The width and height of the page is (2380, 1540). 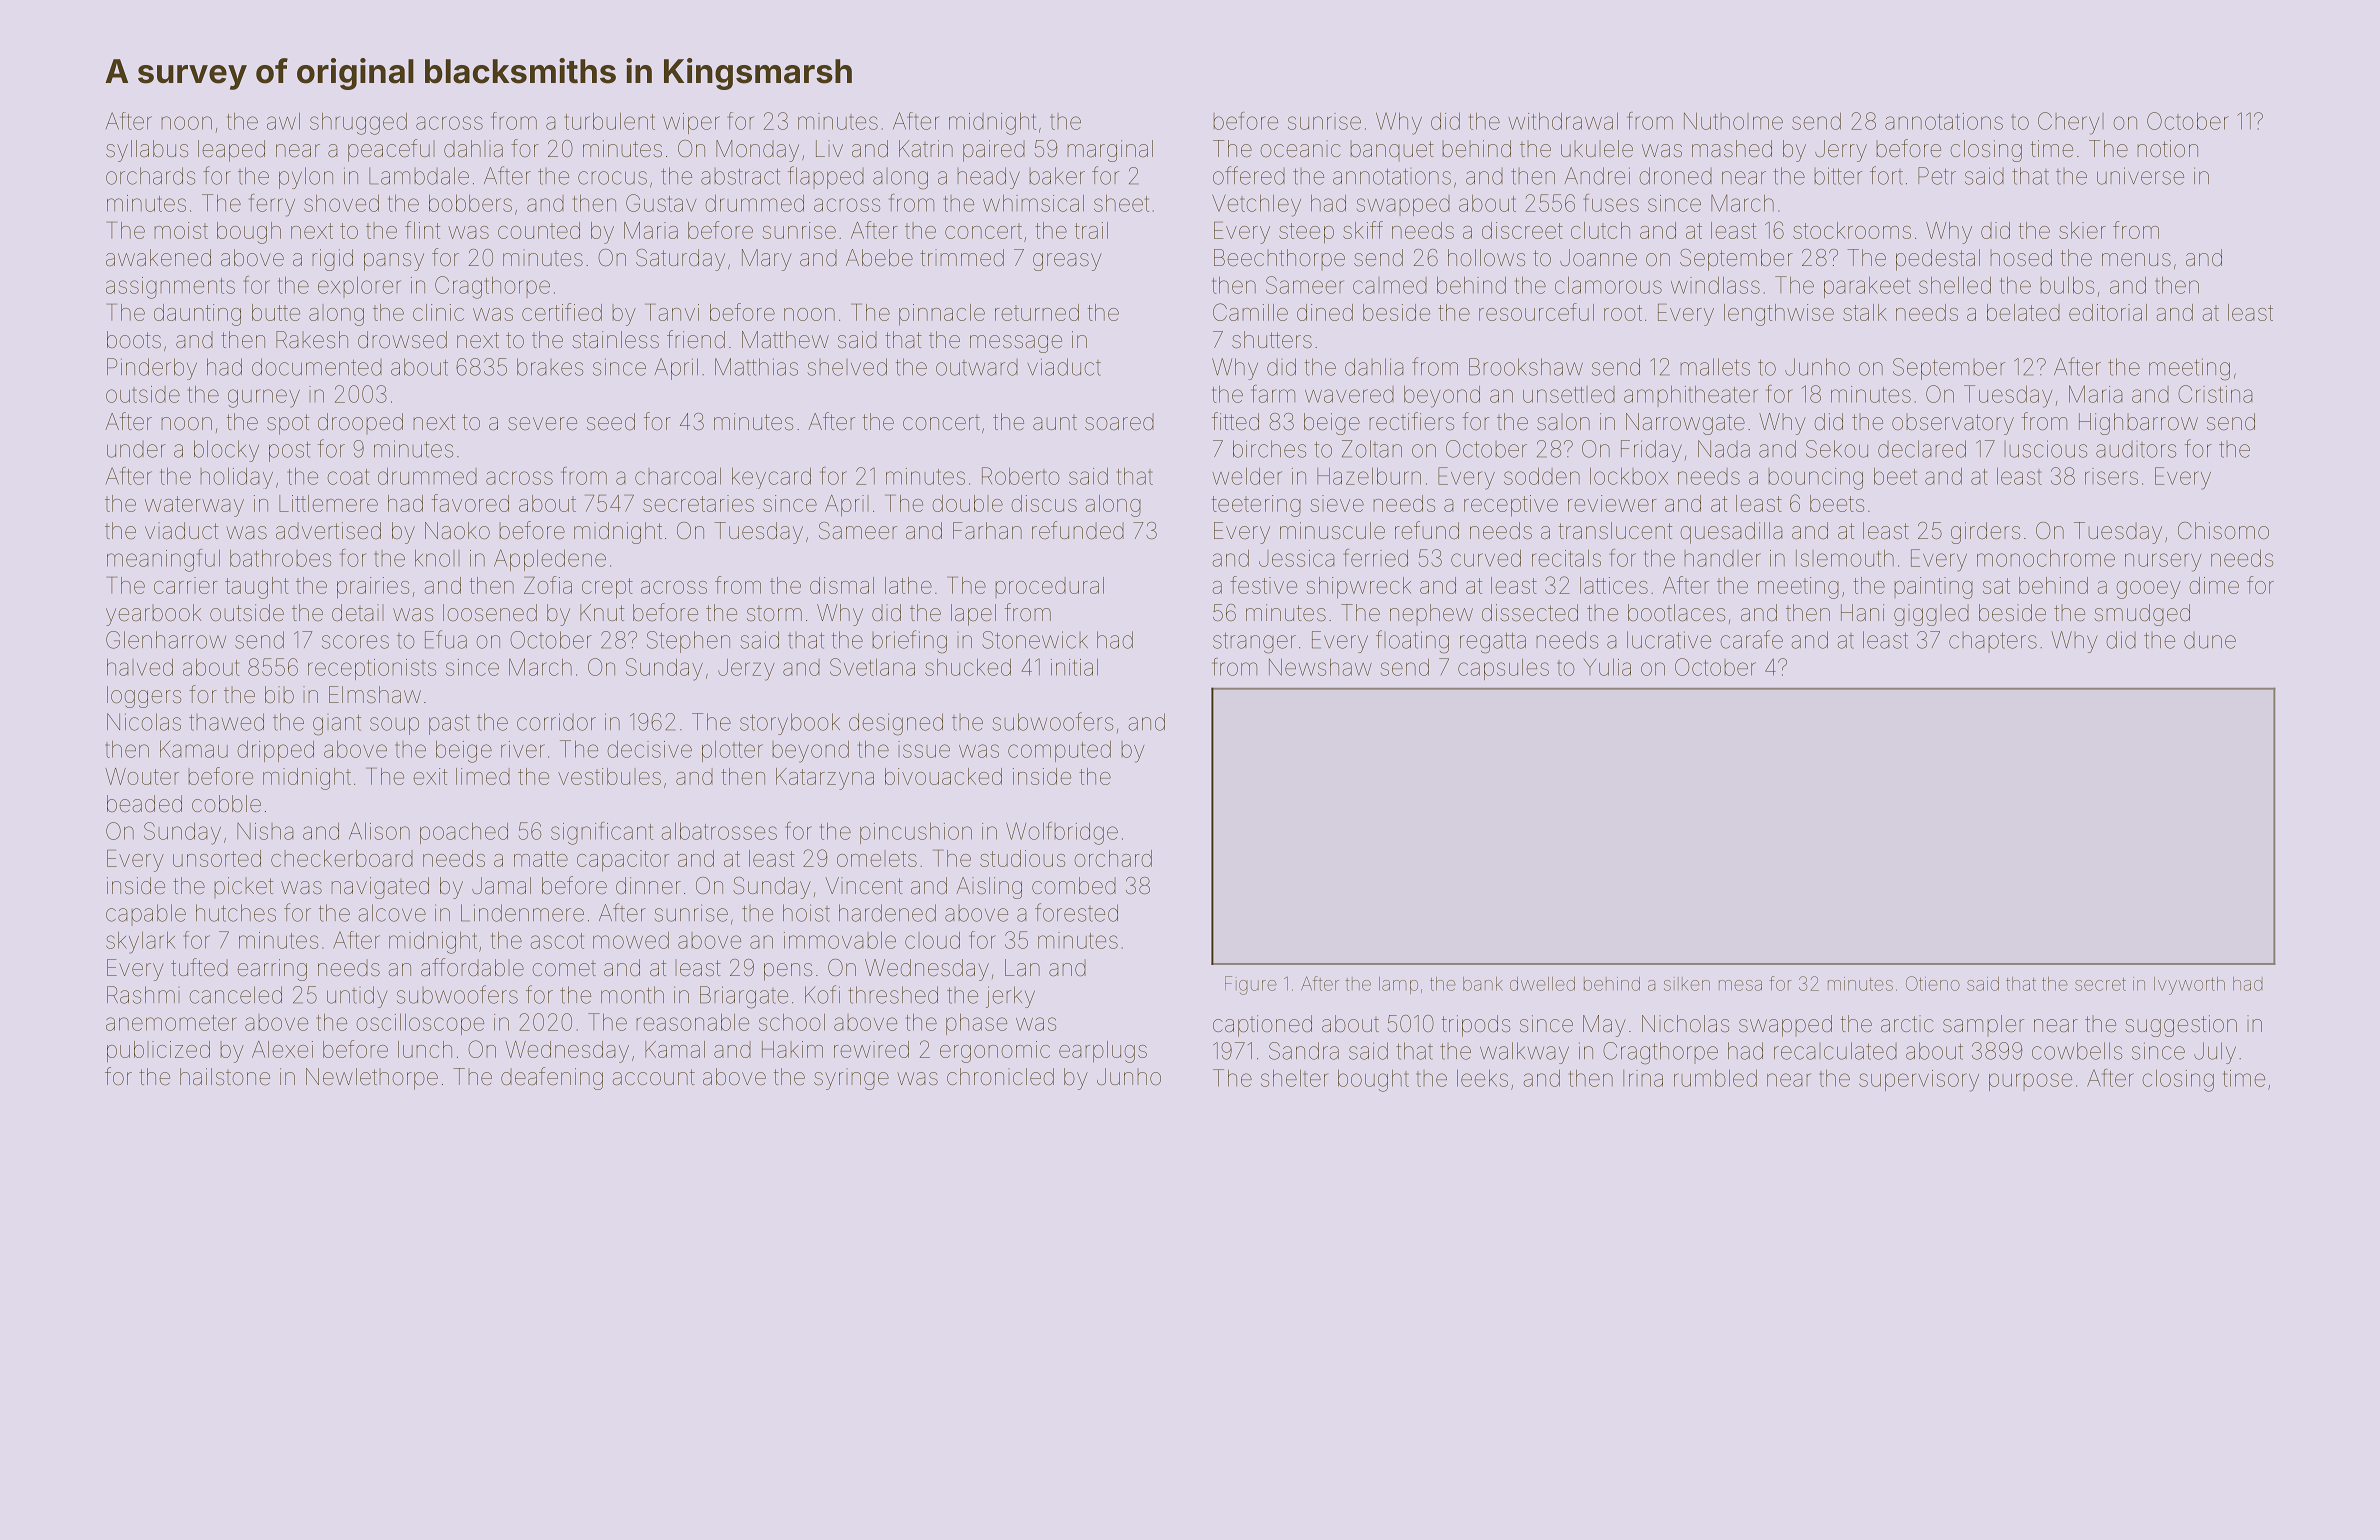 What do you see at coordinates (1933, 983) in the page?
I see `Otieno` at bounding box center [1933, 983].
